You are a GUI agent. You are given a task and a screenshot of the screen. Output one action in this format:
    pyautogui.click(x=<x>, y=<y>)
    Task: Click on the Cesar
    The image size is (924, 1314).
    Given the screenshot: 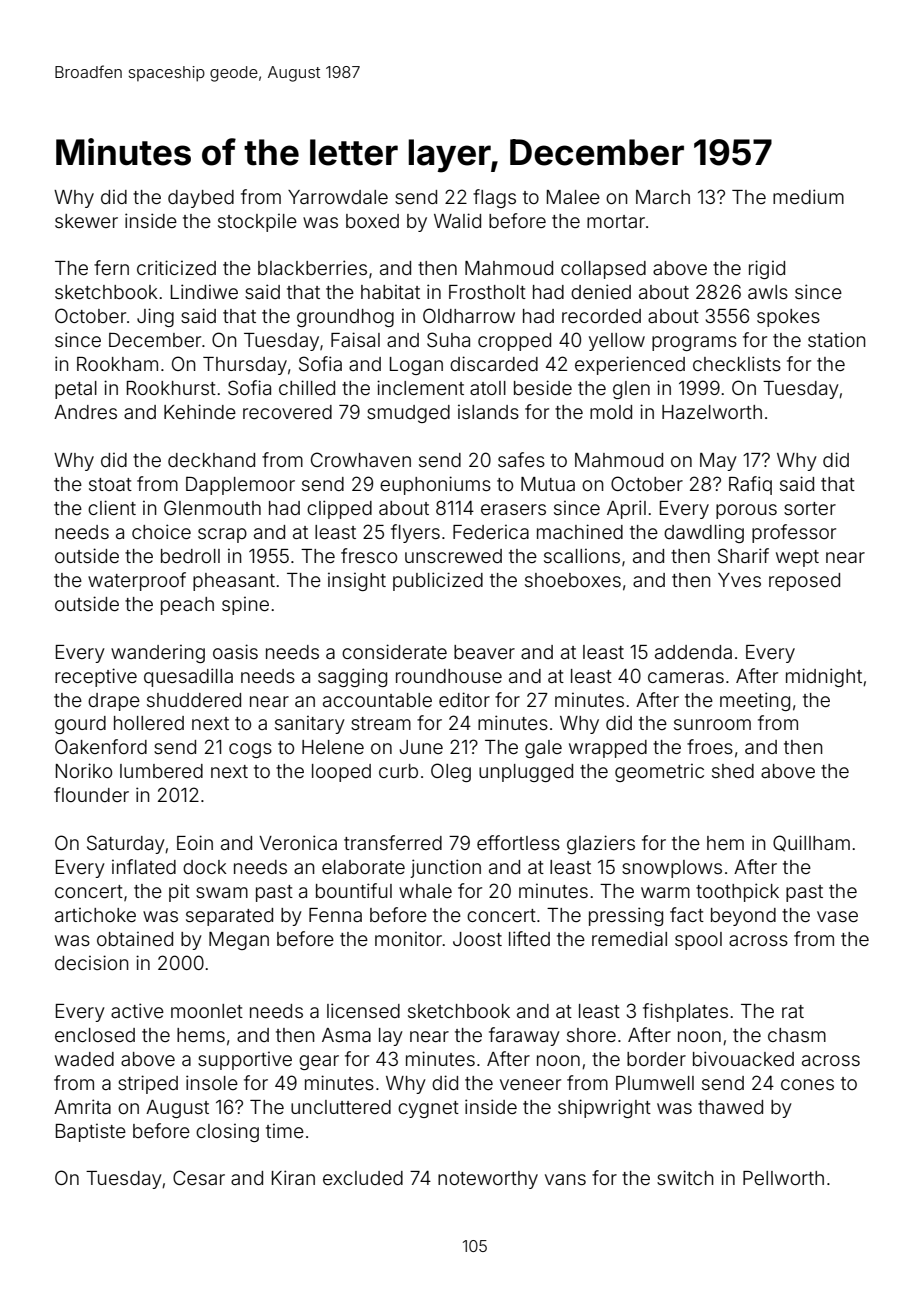 What is the action you would take?
    pyautogui.click(x=199, y=1177)
